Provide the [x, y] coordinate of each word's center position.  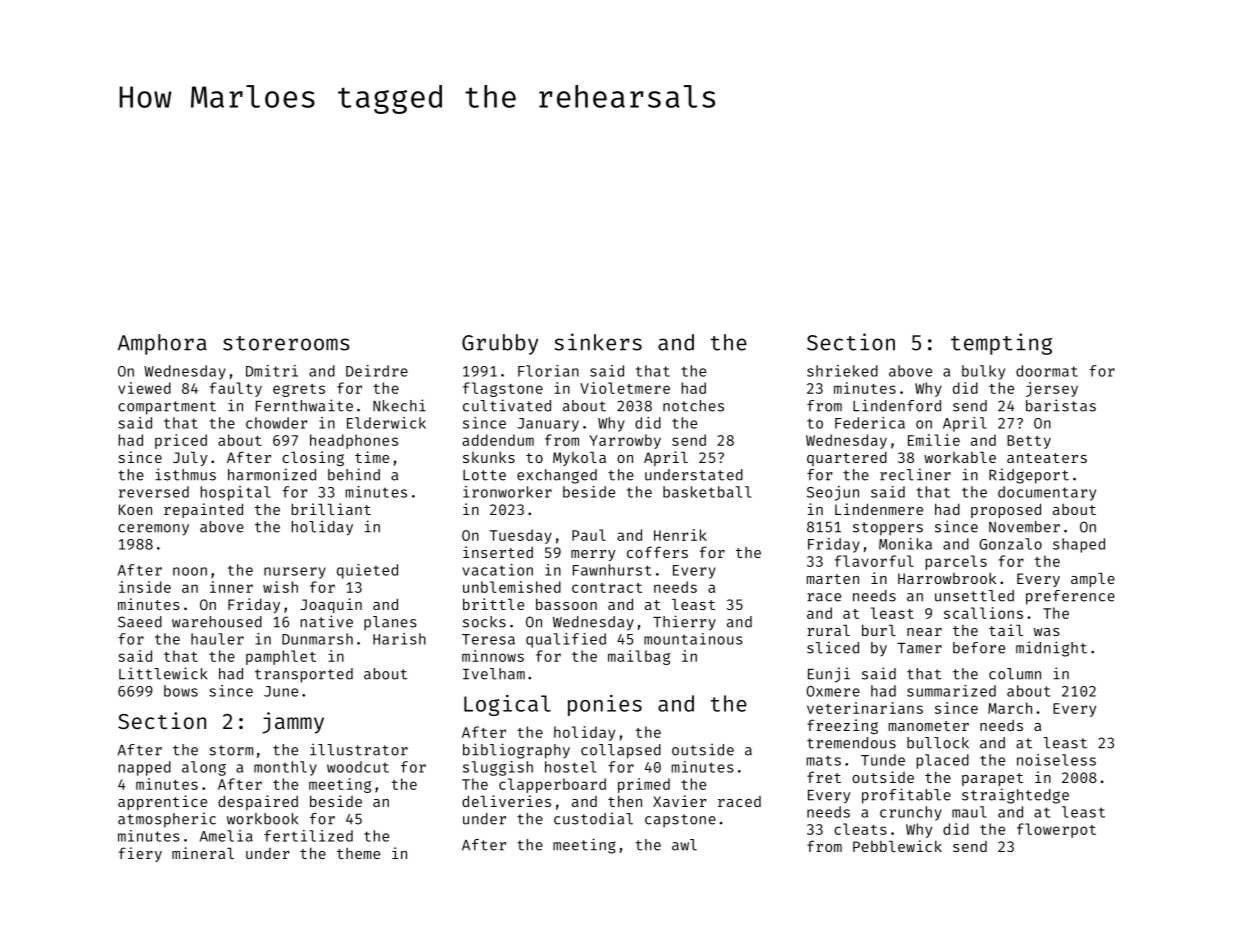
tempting [1001, 344]
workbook [262, 819]
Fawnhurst [612, 570]
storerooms [286, 343]
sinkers [598, 342]
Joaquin [331, 605]
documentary [1047, 493]
